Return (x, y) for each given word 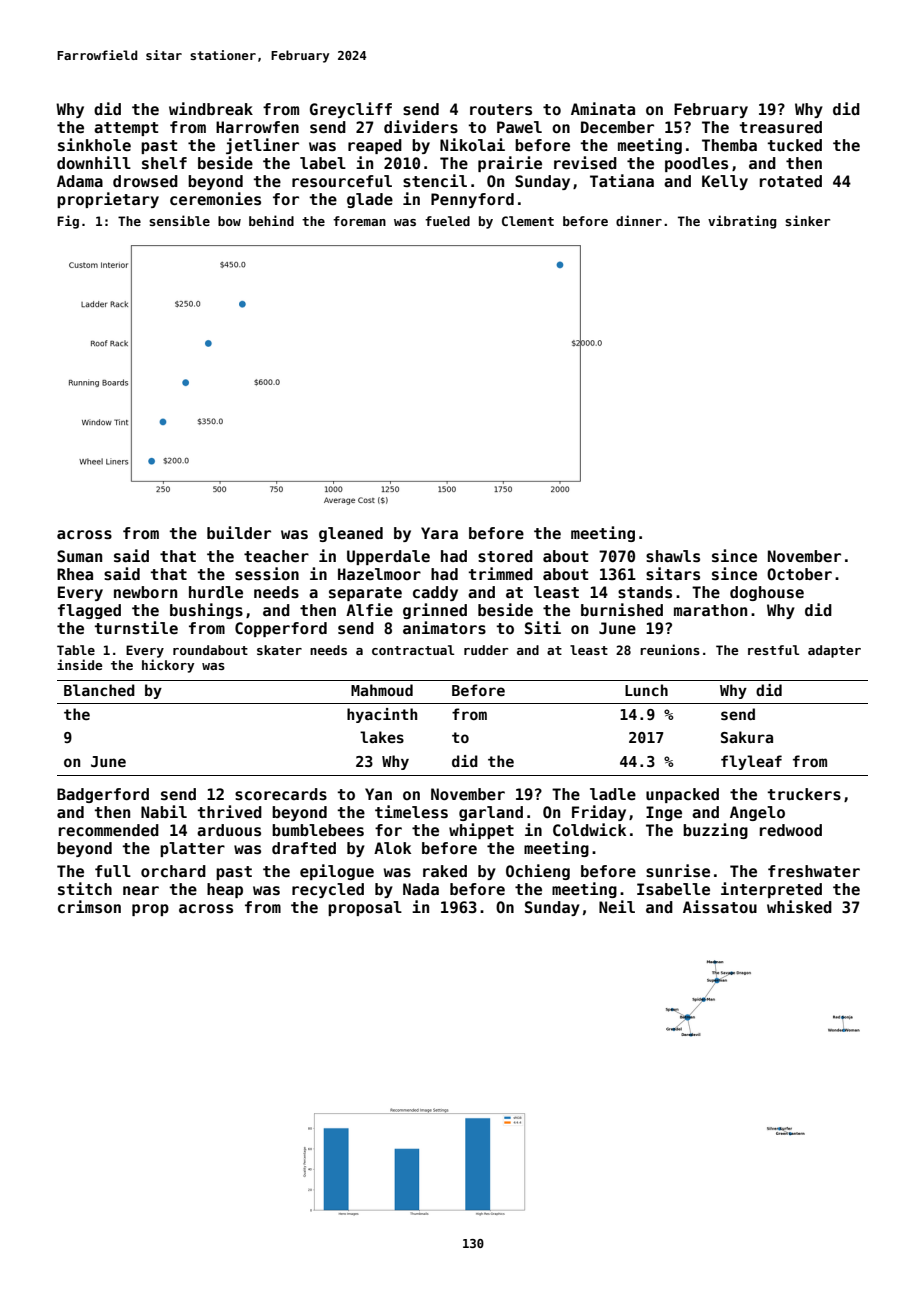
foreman (359, 221)
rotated (791, 181)
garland (491, 813)
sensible (179, 220)
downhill (94, 162)
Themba (729, 145)
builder (239, 532)
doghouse (767, 593)
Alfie (369, 610)
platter (192, 849)
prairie (510, 164)
